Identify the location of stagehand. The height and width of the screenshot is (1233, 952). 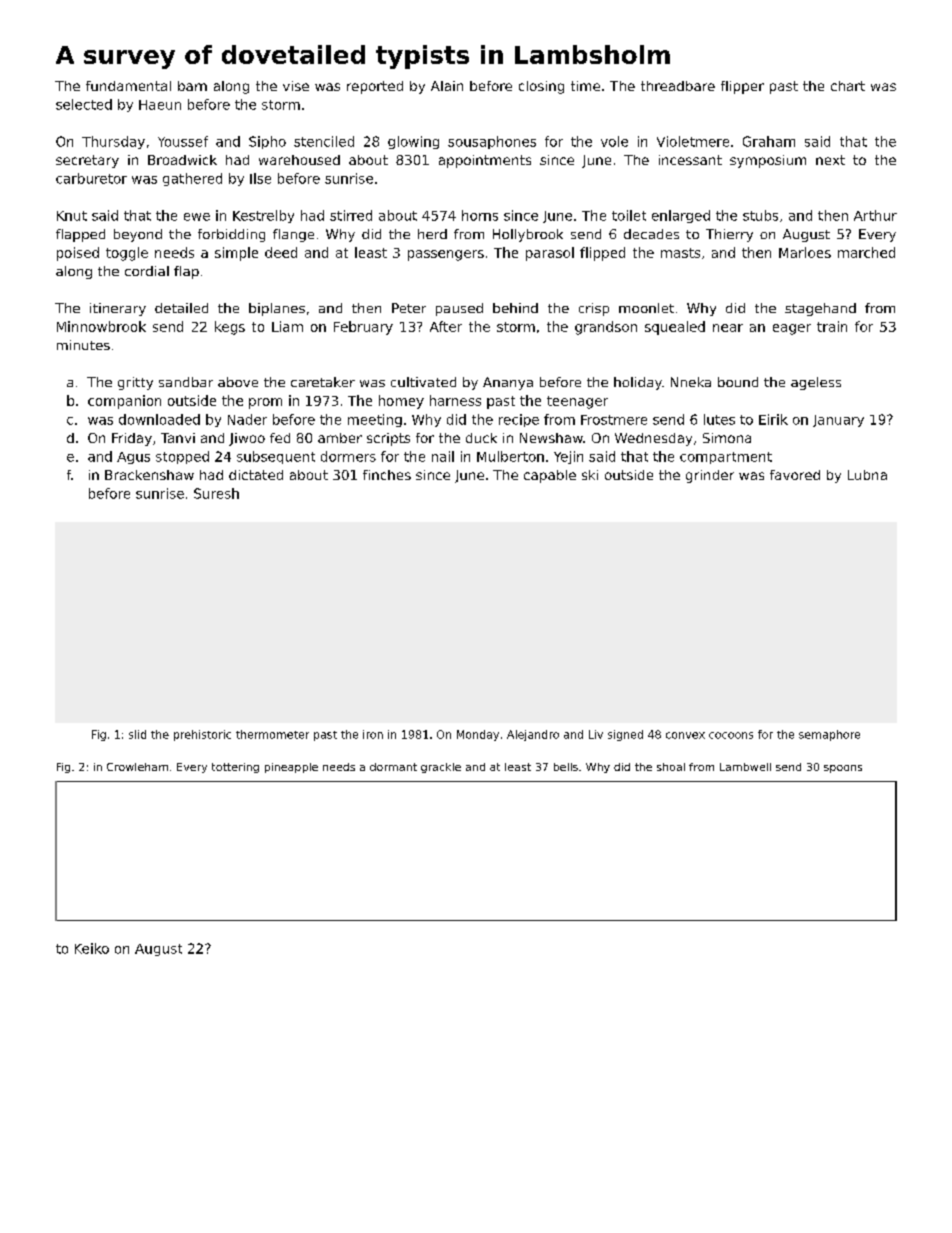
(820, 309).
